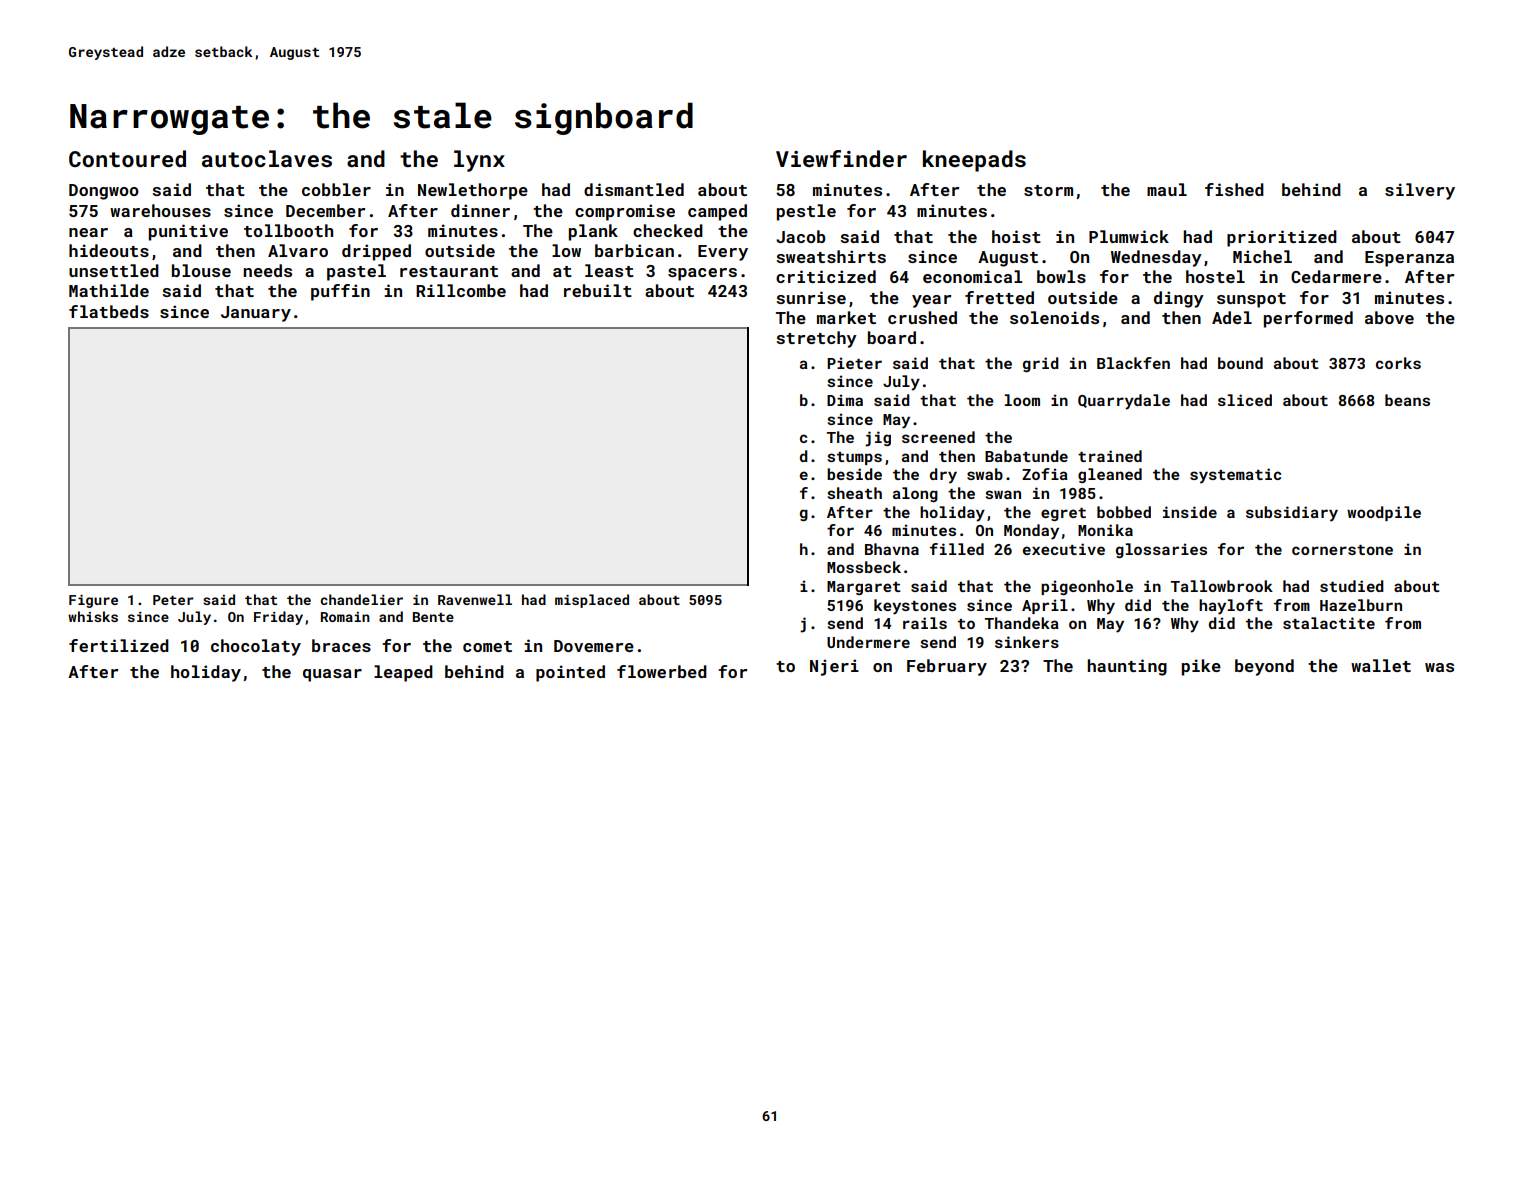 The height and width of the page is (1178, 1524). I want to click on cornerstone, so click(1342, 550).
